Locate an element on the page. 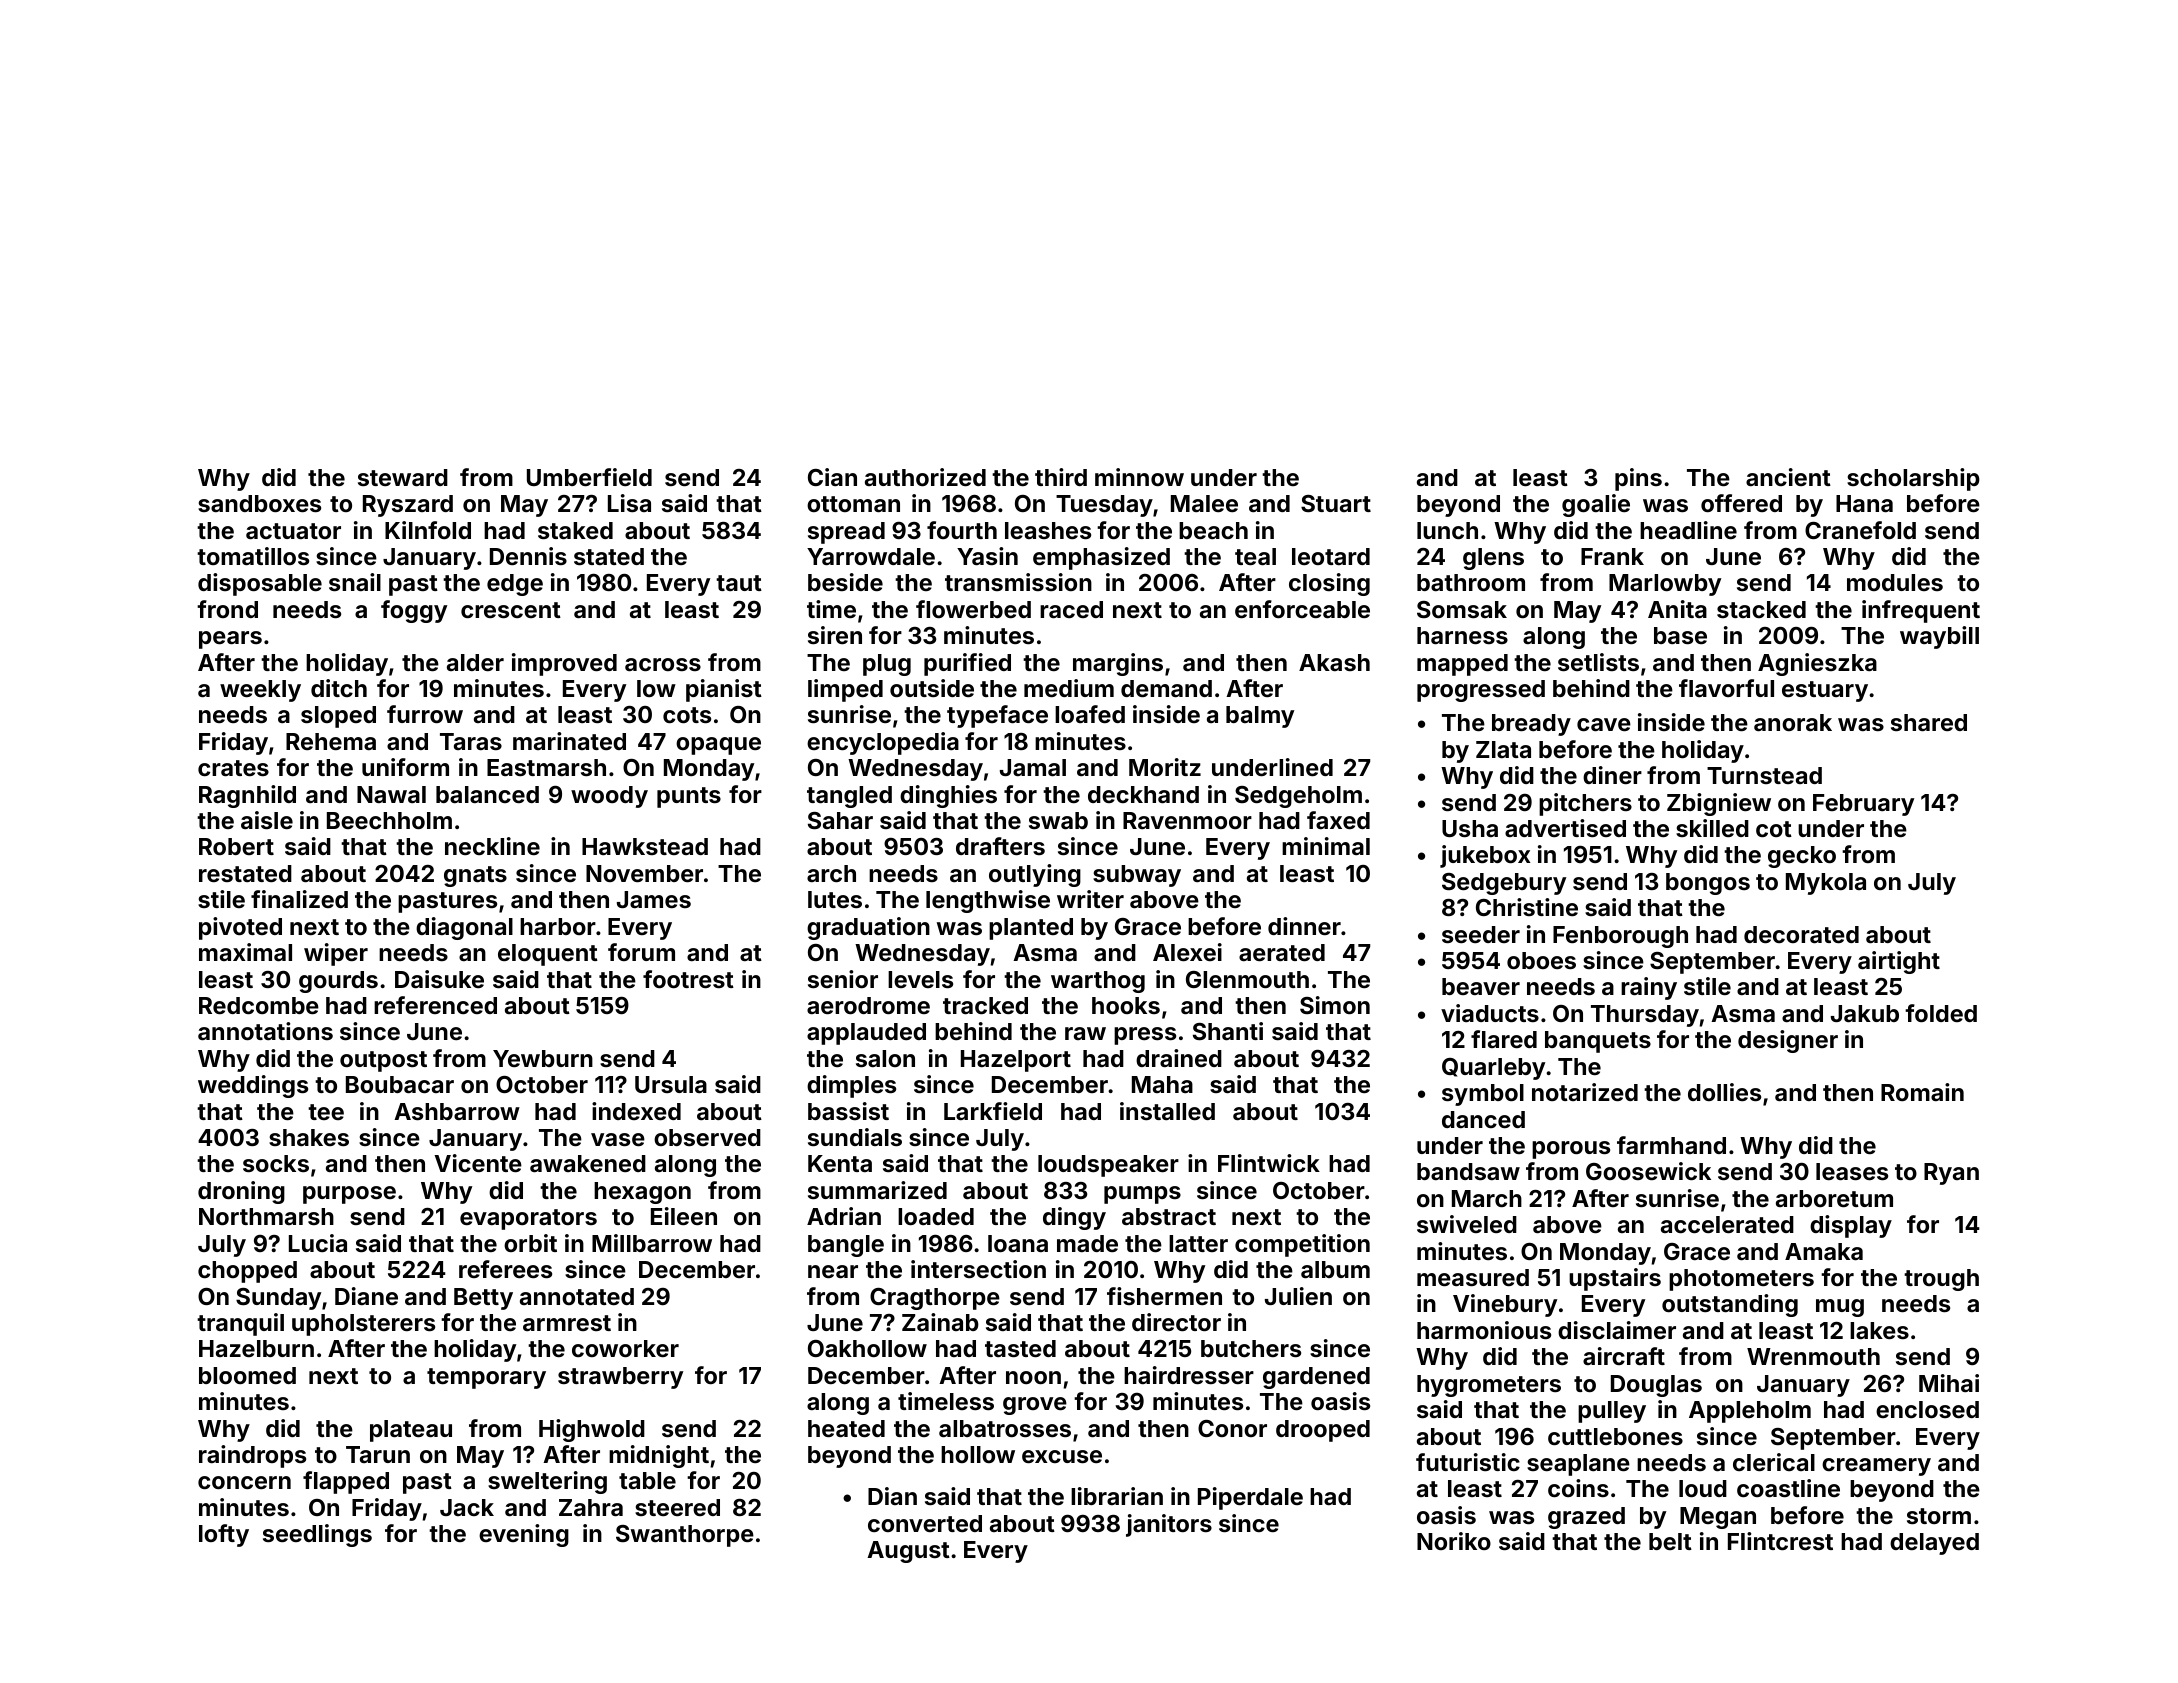 This document has width=2178, height=1683. Ursula is located at coordinates (671, 1084).
